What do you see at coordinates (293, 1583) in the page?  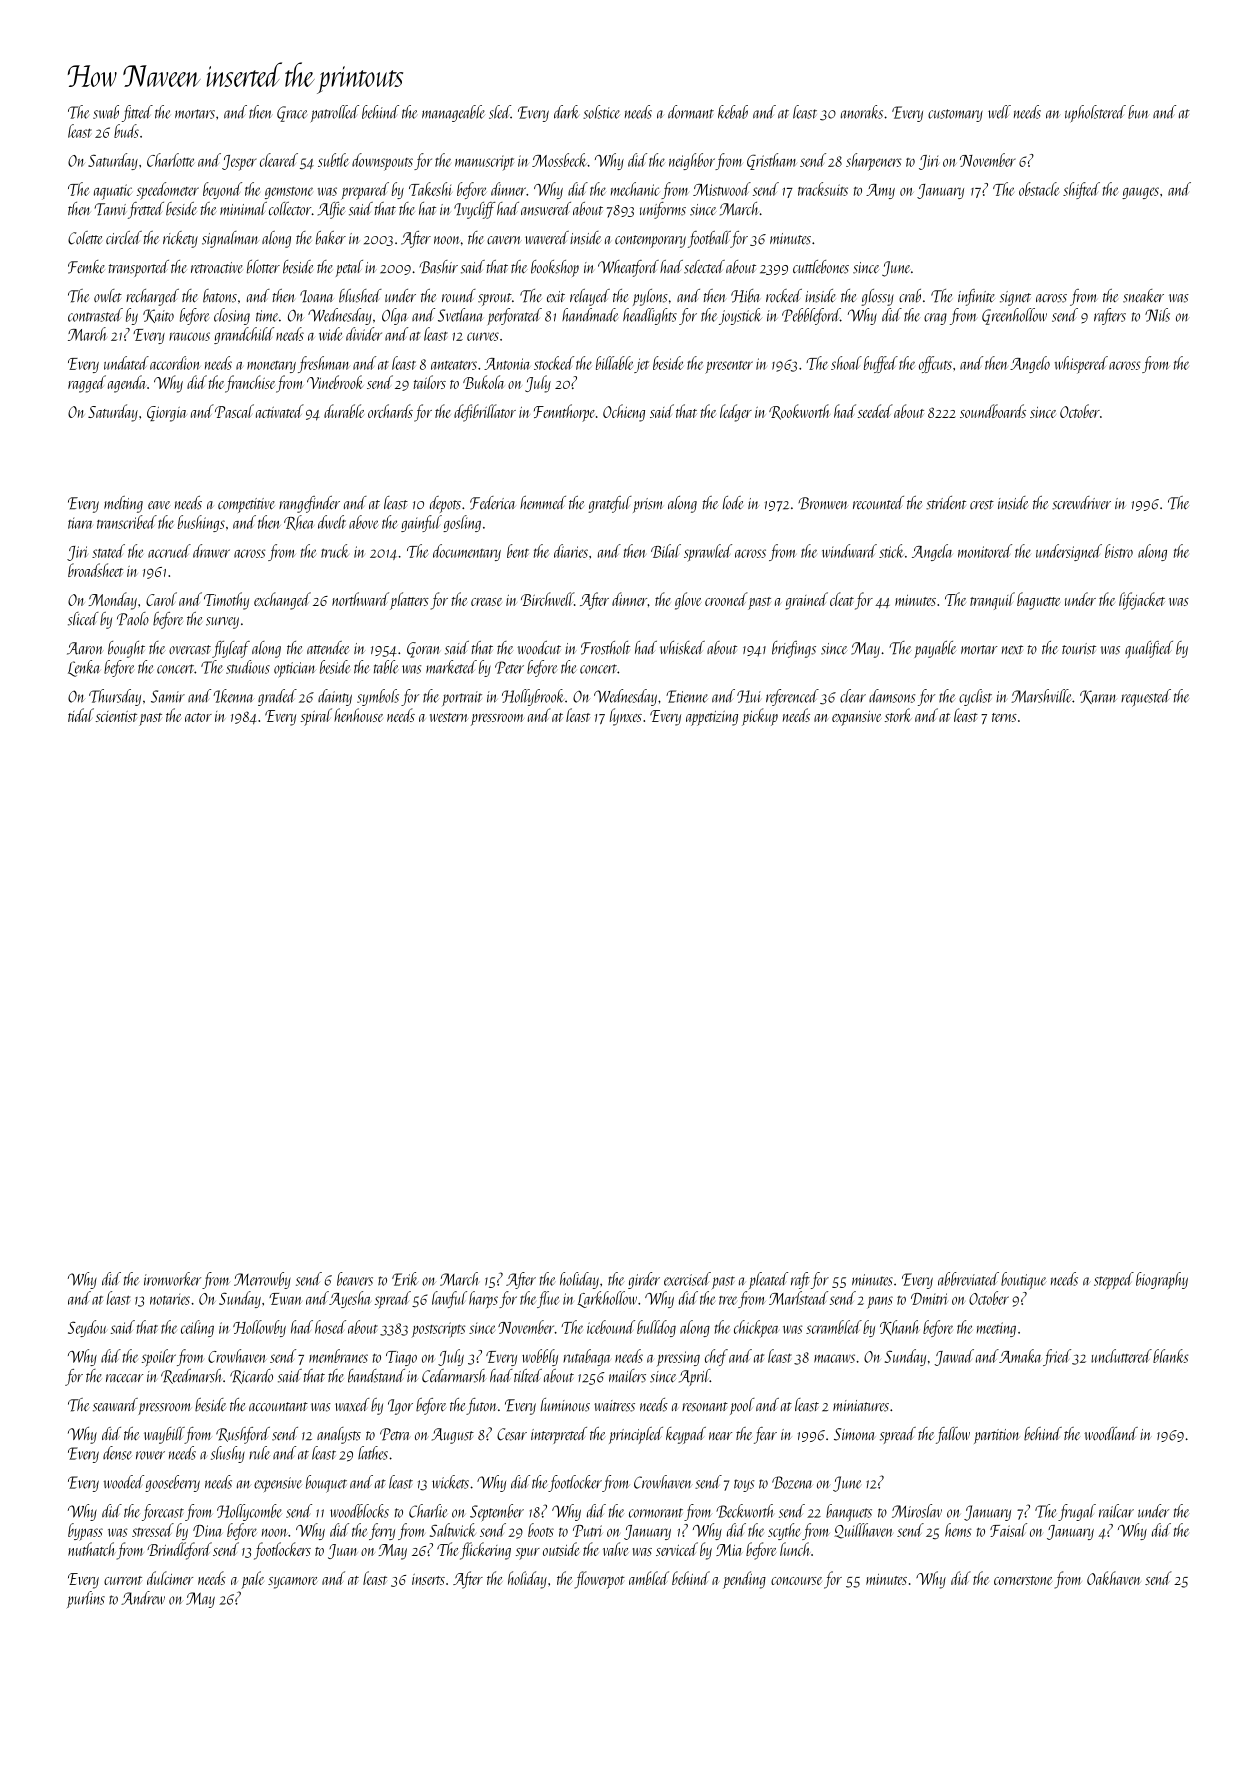 I see `sycamore` at bounding box center [293, 1583].
